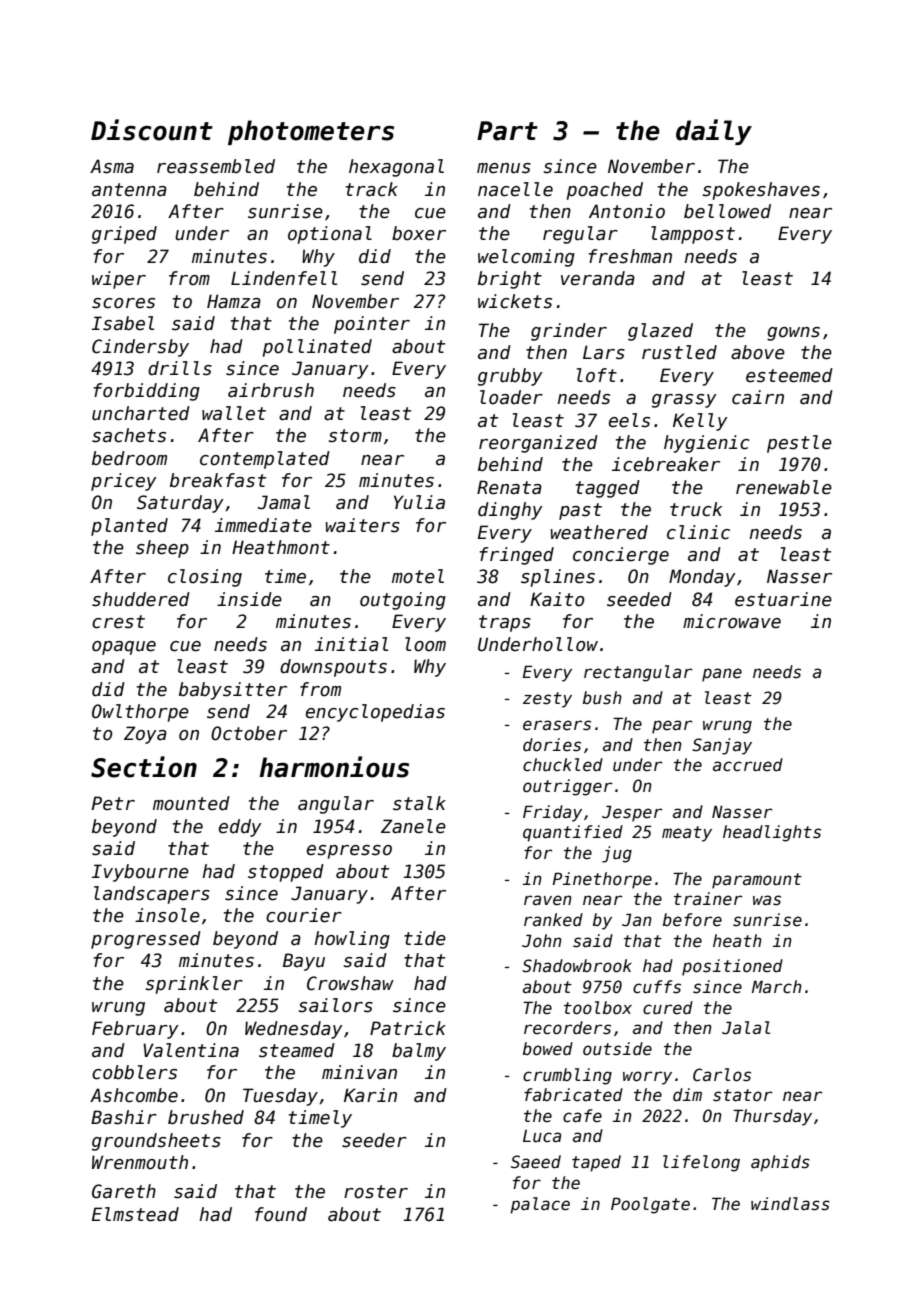  Describe the element at coordinates (714, 132) in the document. I see `daily` at that location.
